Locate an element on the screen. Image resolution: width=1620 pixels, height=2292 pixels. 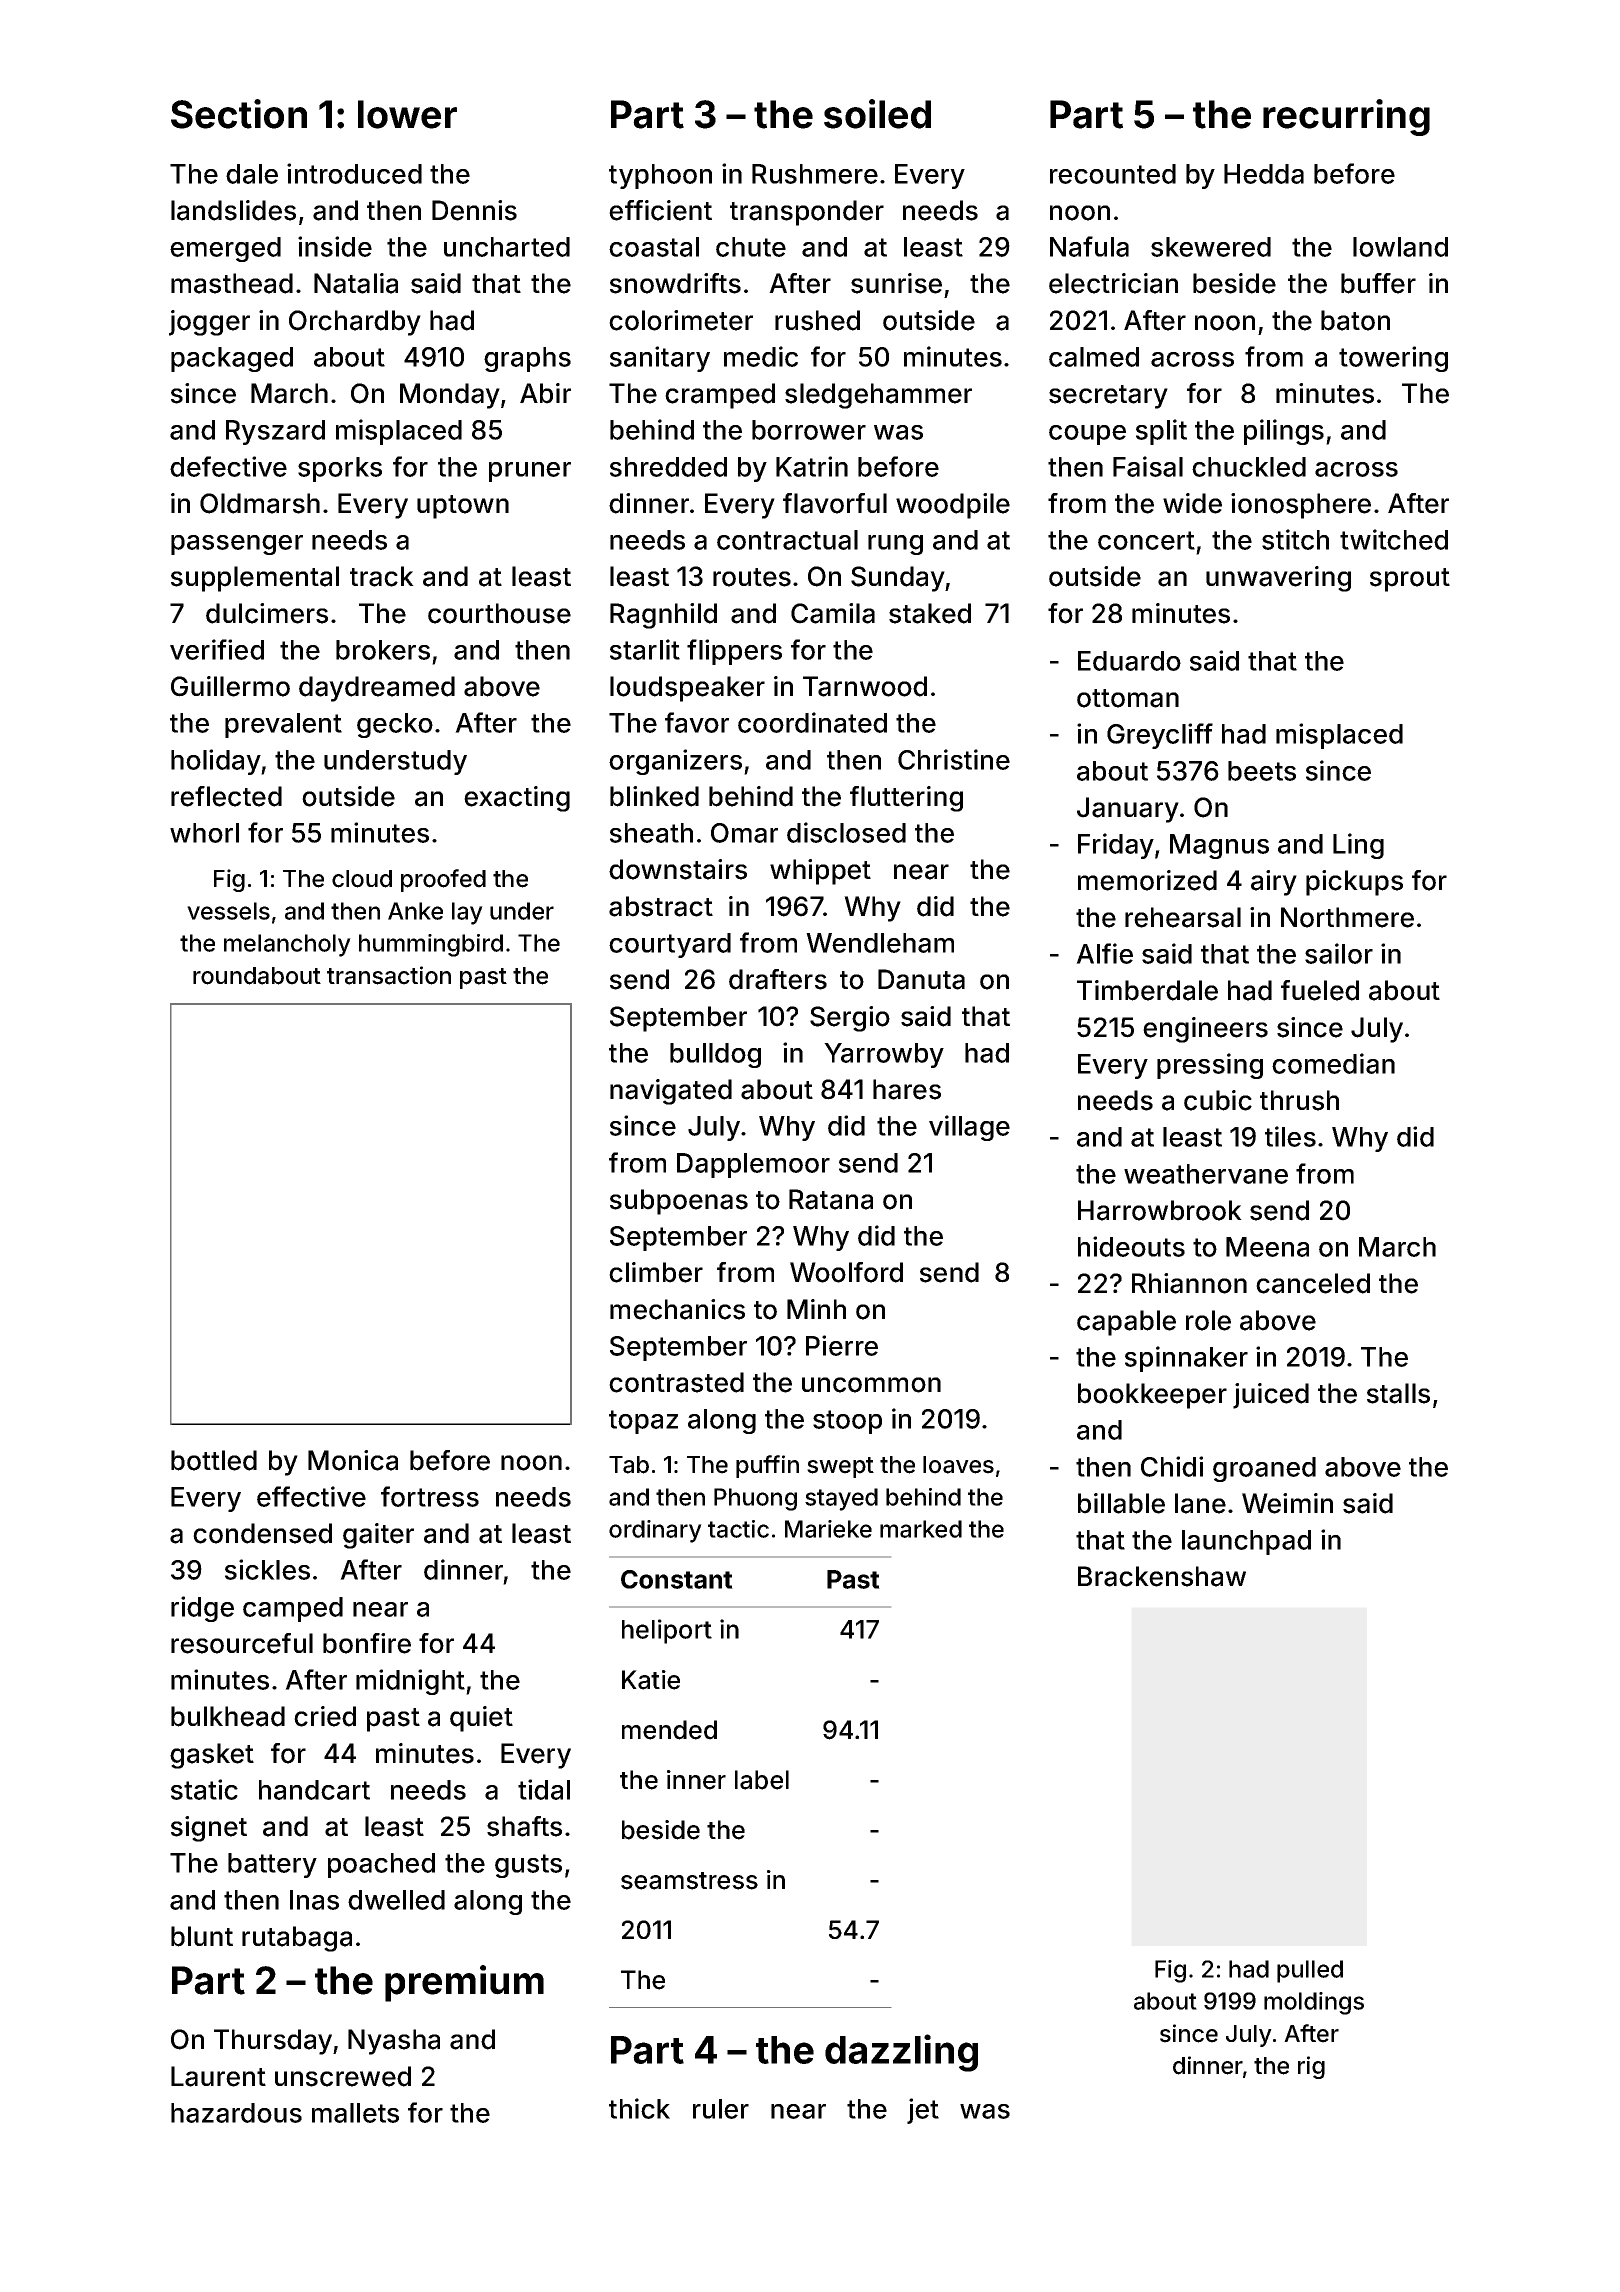
quiet is located at coordinates (481, 1719).
